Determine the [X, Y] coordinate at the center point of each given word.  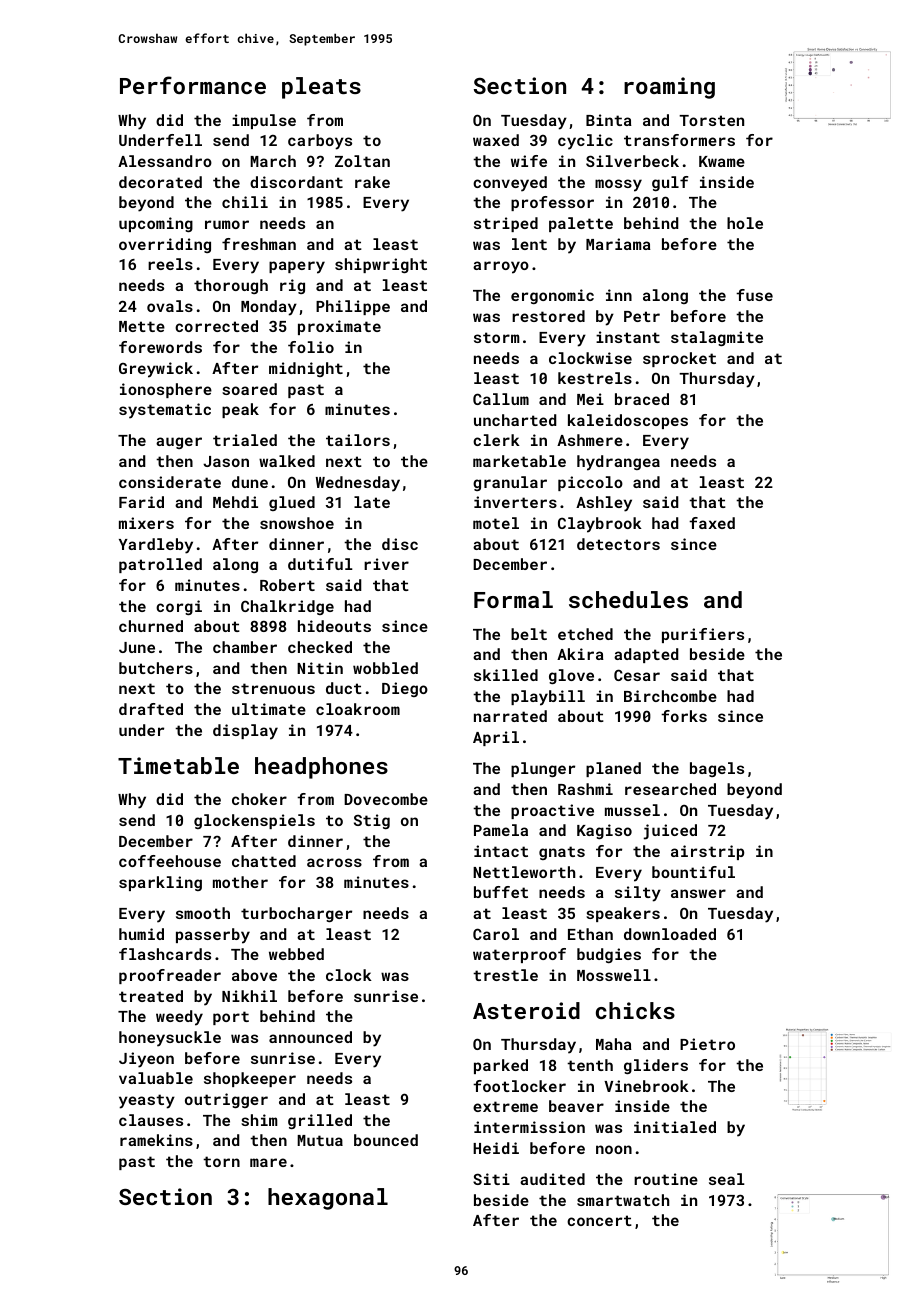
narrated [510, 716]
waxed [496, 140]
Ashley [604, 504]
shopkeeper [250, 1079]
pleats [321, 88]
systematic [165, 411]
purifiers [703, 635]
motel [496, 523]
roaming [669, 88]
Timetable [178, 765]
